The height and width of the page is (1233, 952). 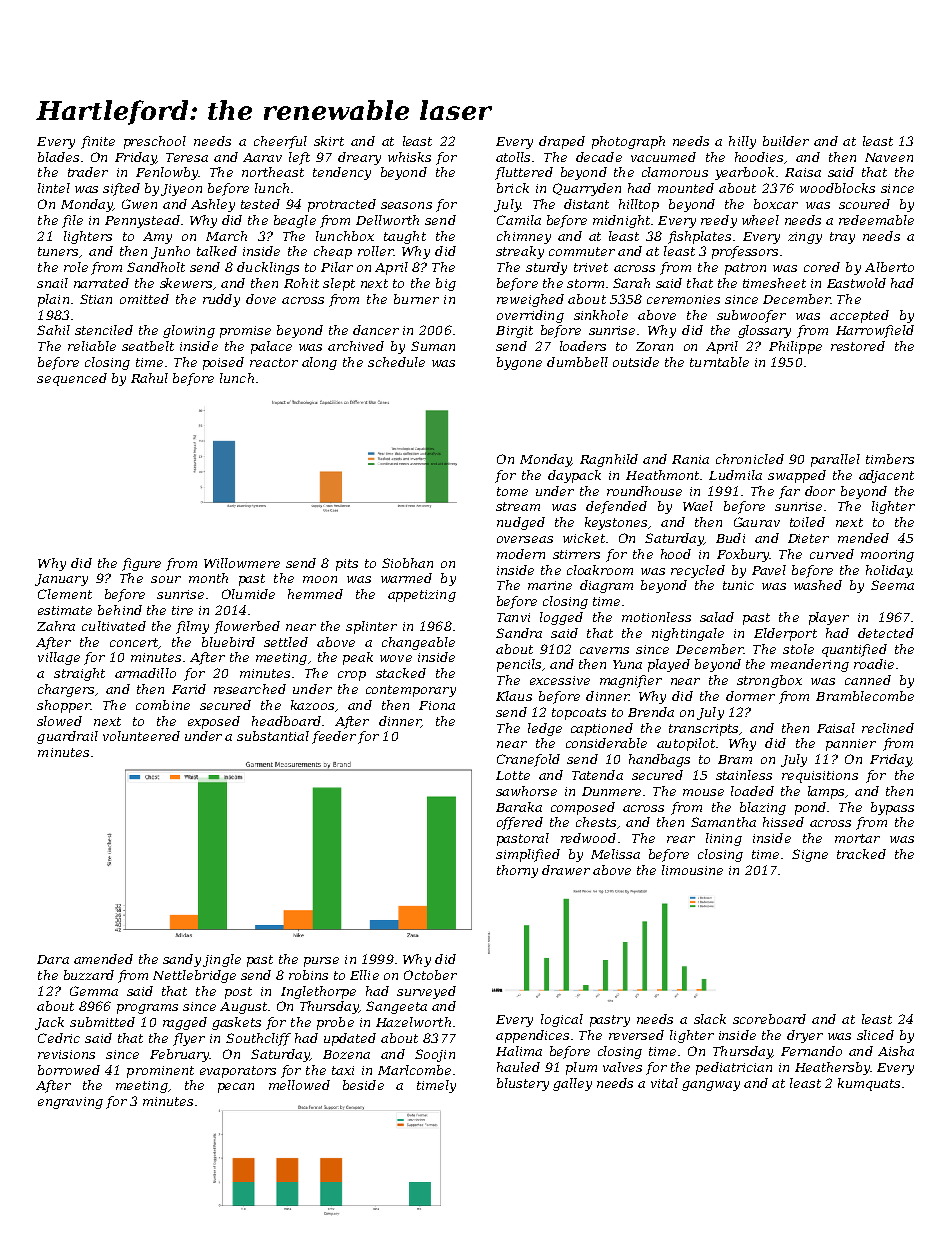 What do you see at coordinates (710, 1019) in the page?
I see `slack` at bounding box center [710, 1019].
